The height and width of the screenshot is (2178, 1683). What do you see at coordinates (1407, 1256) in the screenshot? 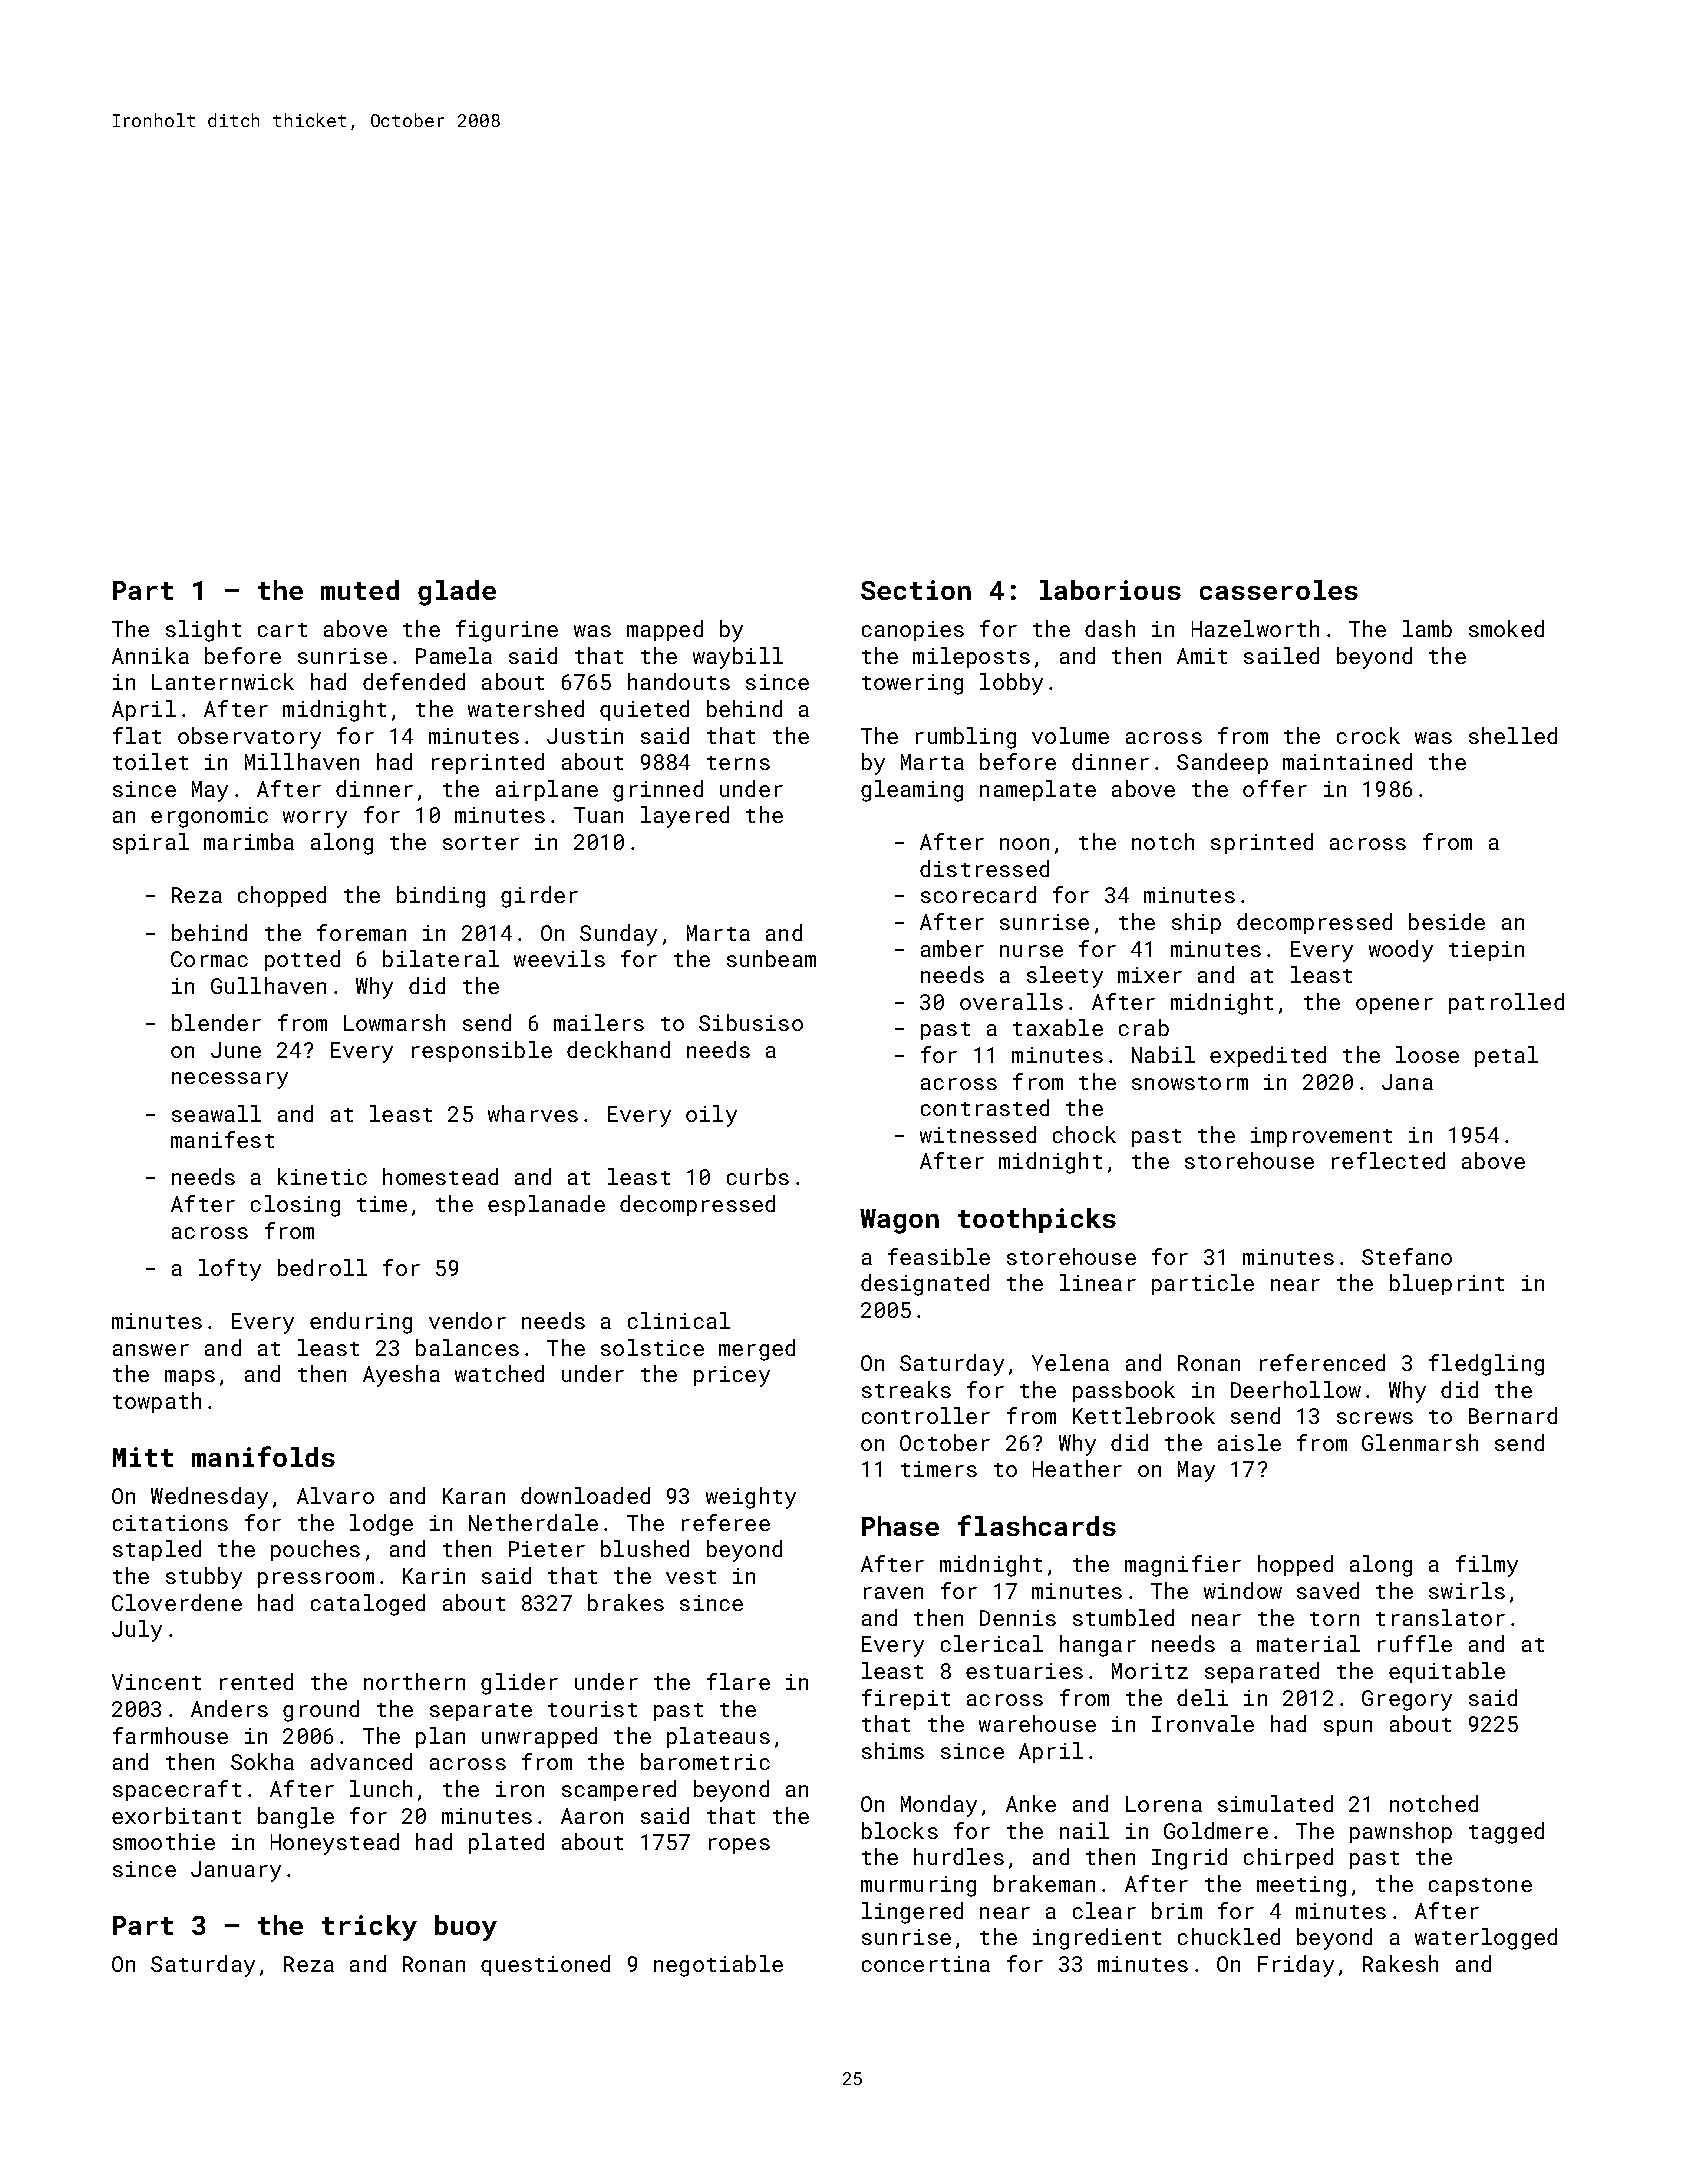
I see `Stefano` at bounding box center [1407, 1256].
